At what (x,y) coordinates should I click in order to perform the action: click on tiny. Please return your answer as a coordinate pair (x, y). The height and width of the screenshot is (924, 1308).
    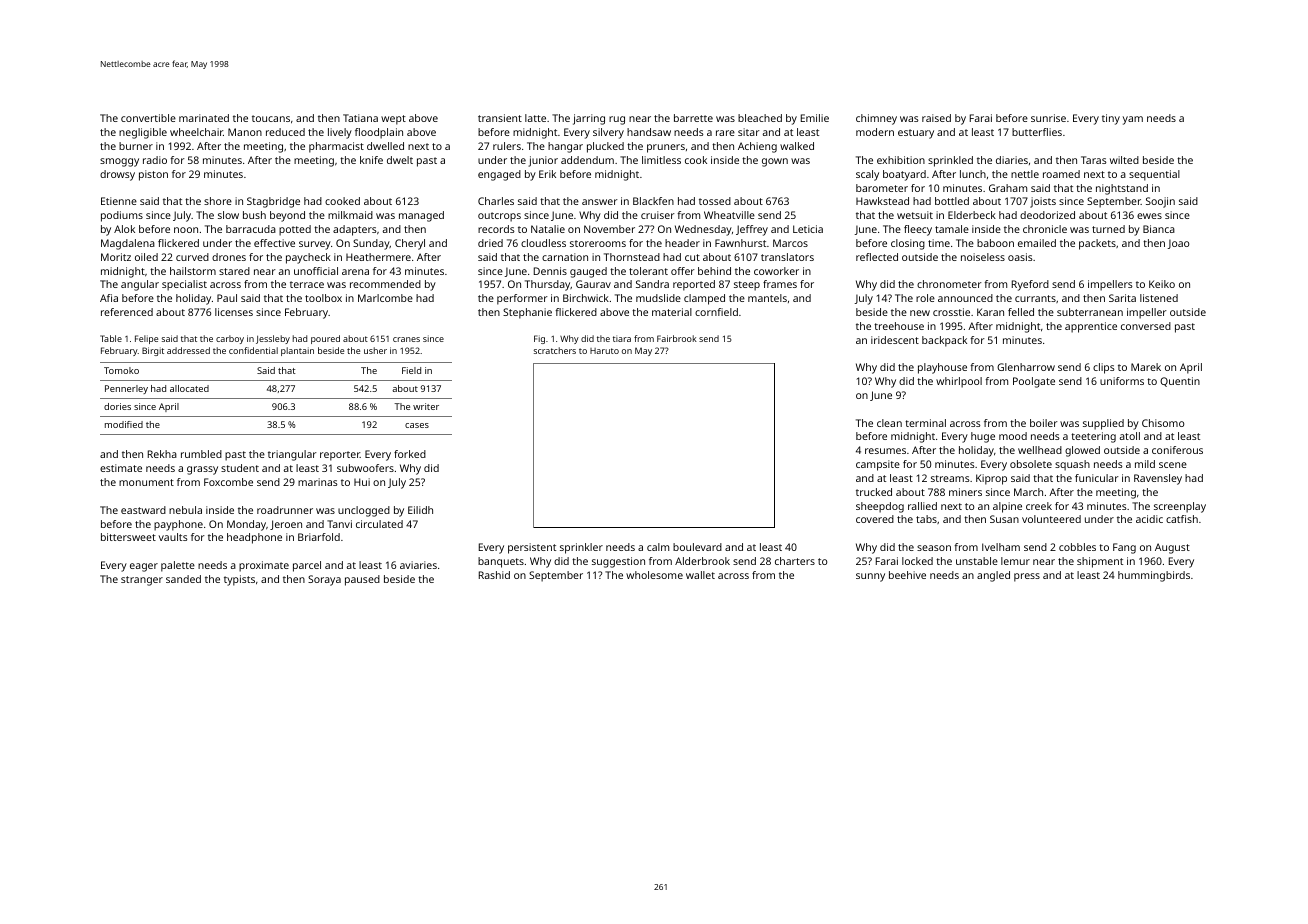
    Looking at the image, I should click on (1111, 119).
